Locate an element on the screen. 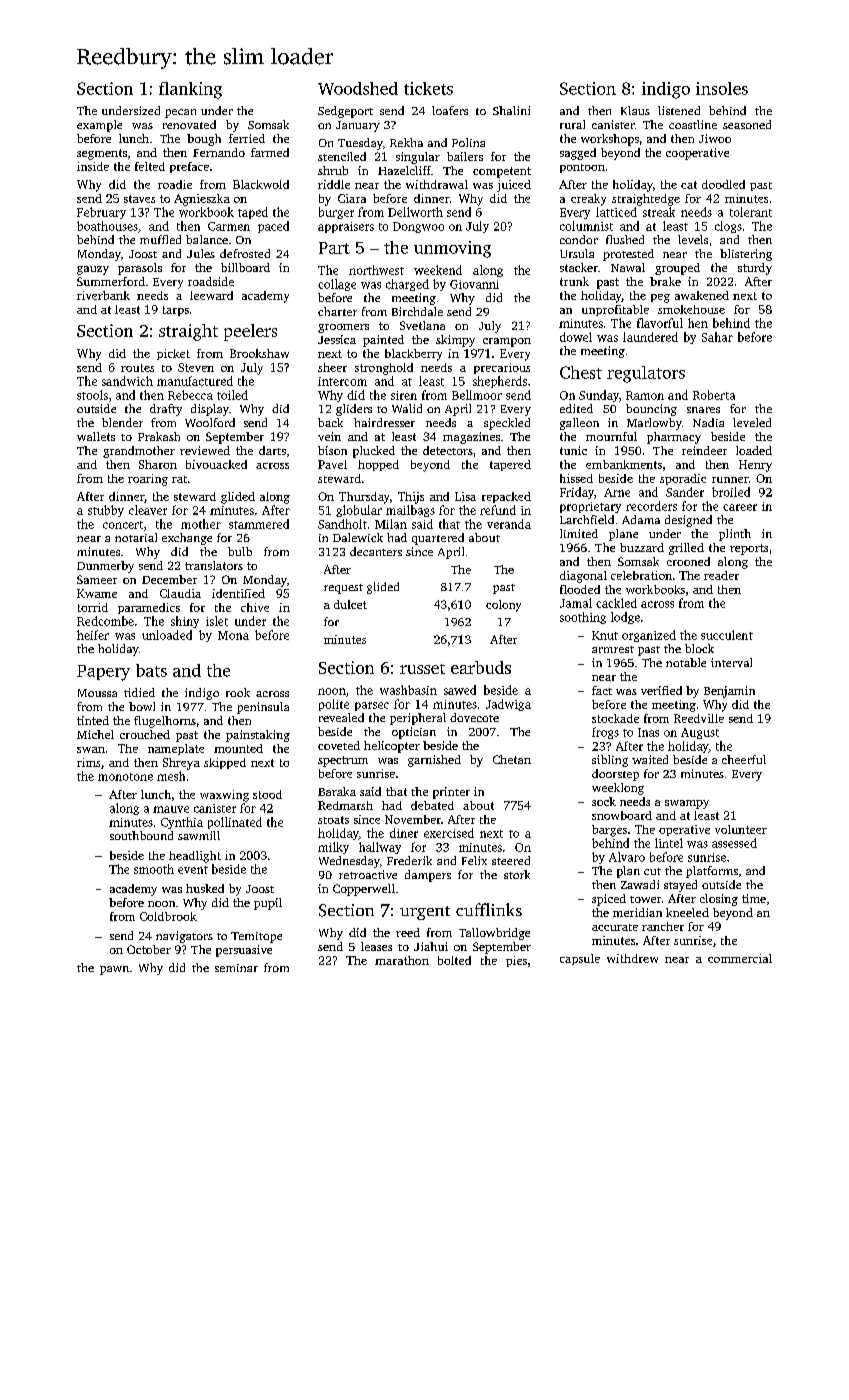 Image resolution: width=849 pixels, height=1400 pixels. grilled is located at coordinates (686, 549).
